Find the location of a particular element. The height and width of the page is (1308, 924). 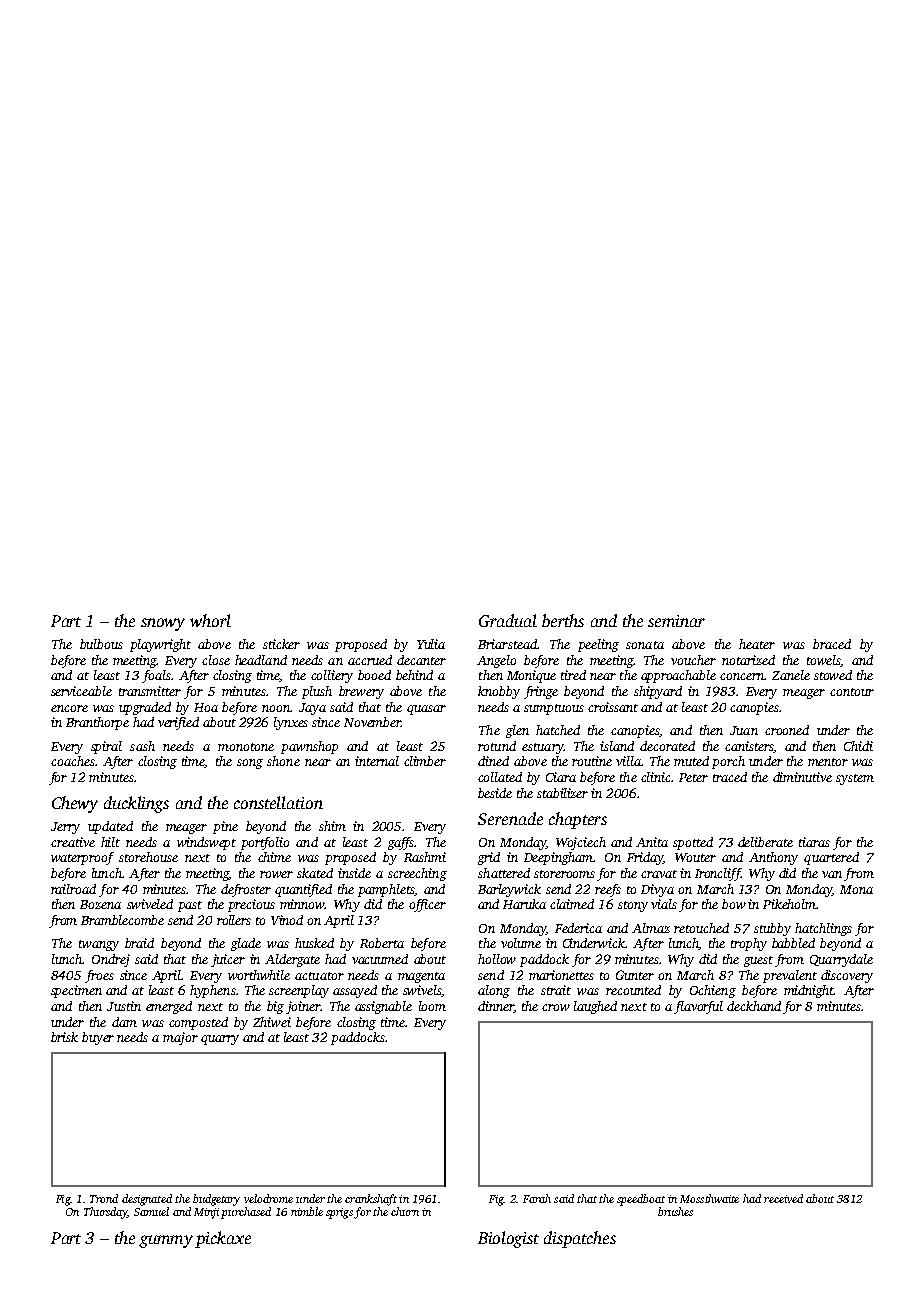

dispatches is located at coordinates (580, 1239).
